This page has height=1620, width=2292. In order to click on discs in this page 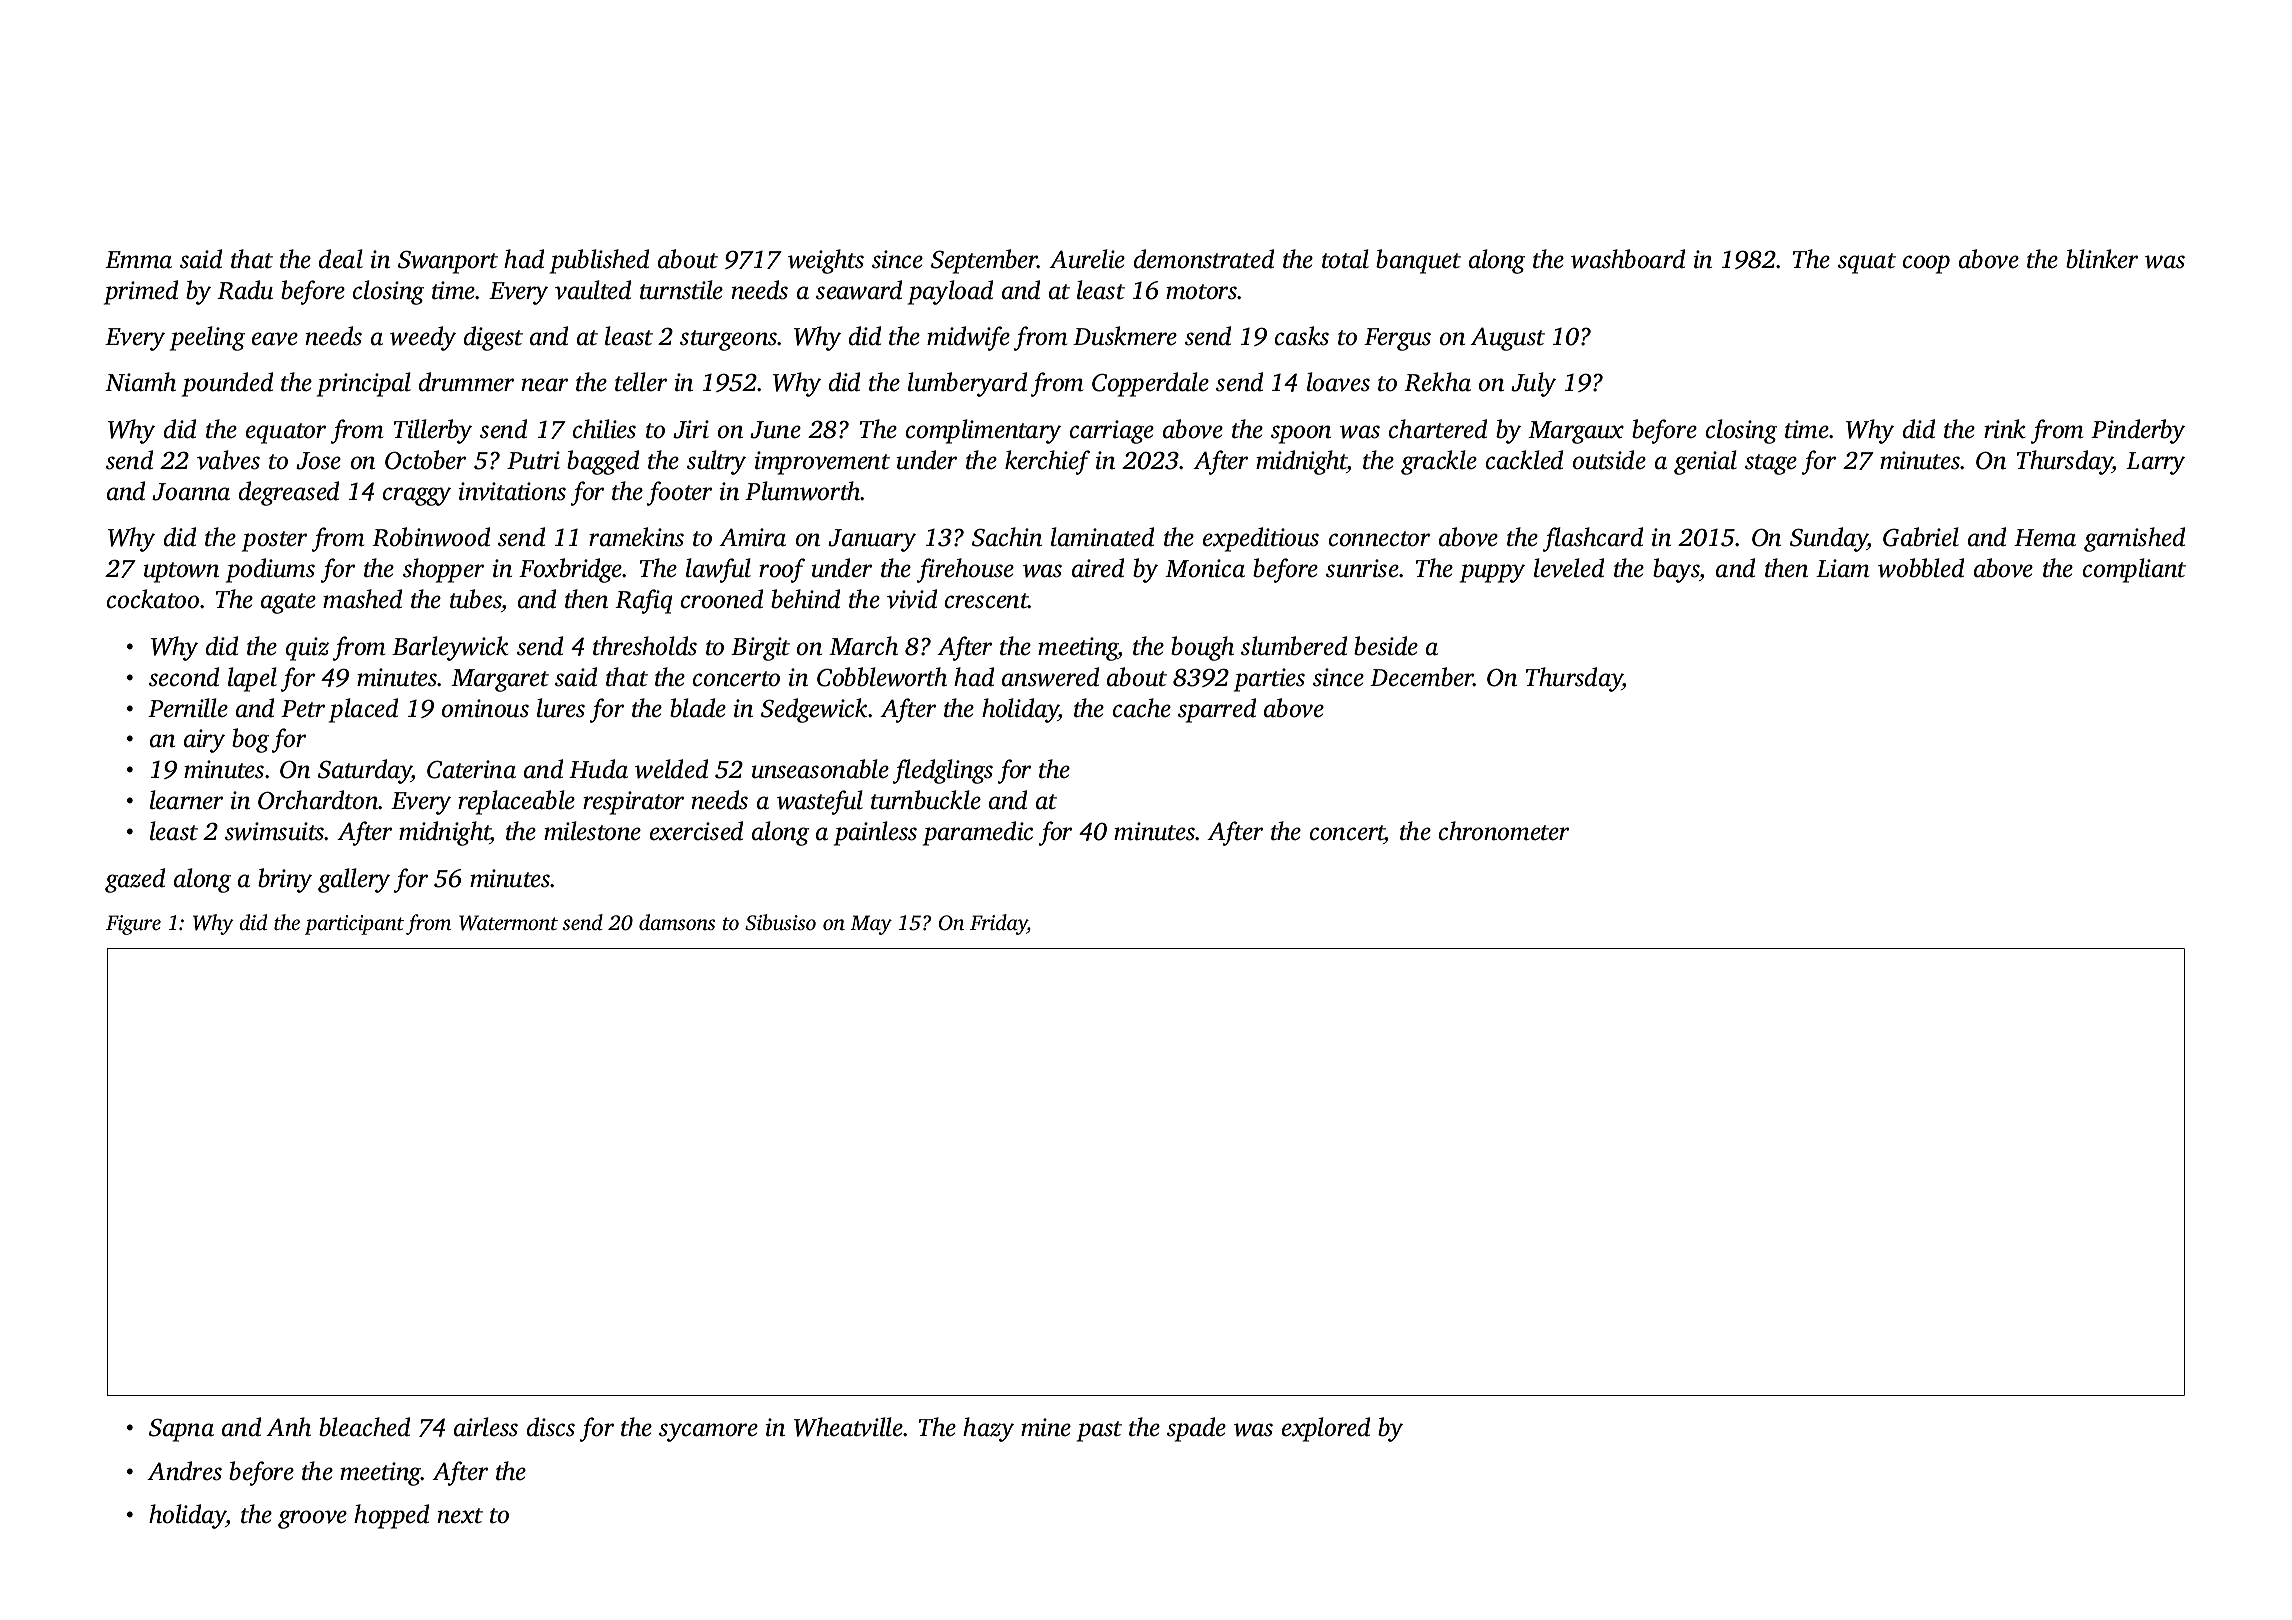, I will do `click(551, 1427)`.
